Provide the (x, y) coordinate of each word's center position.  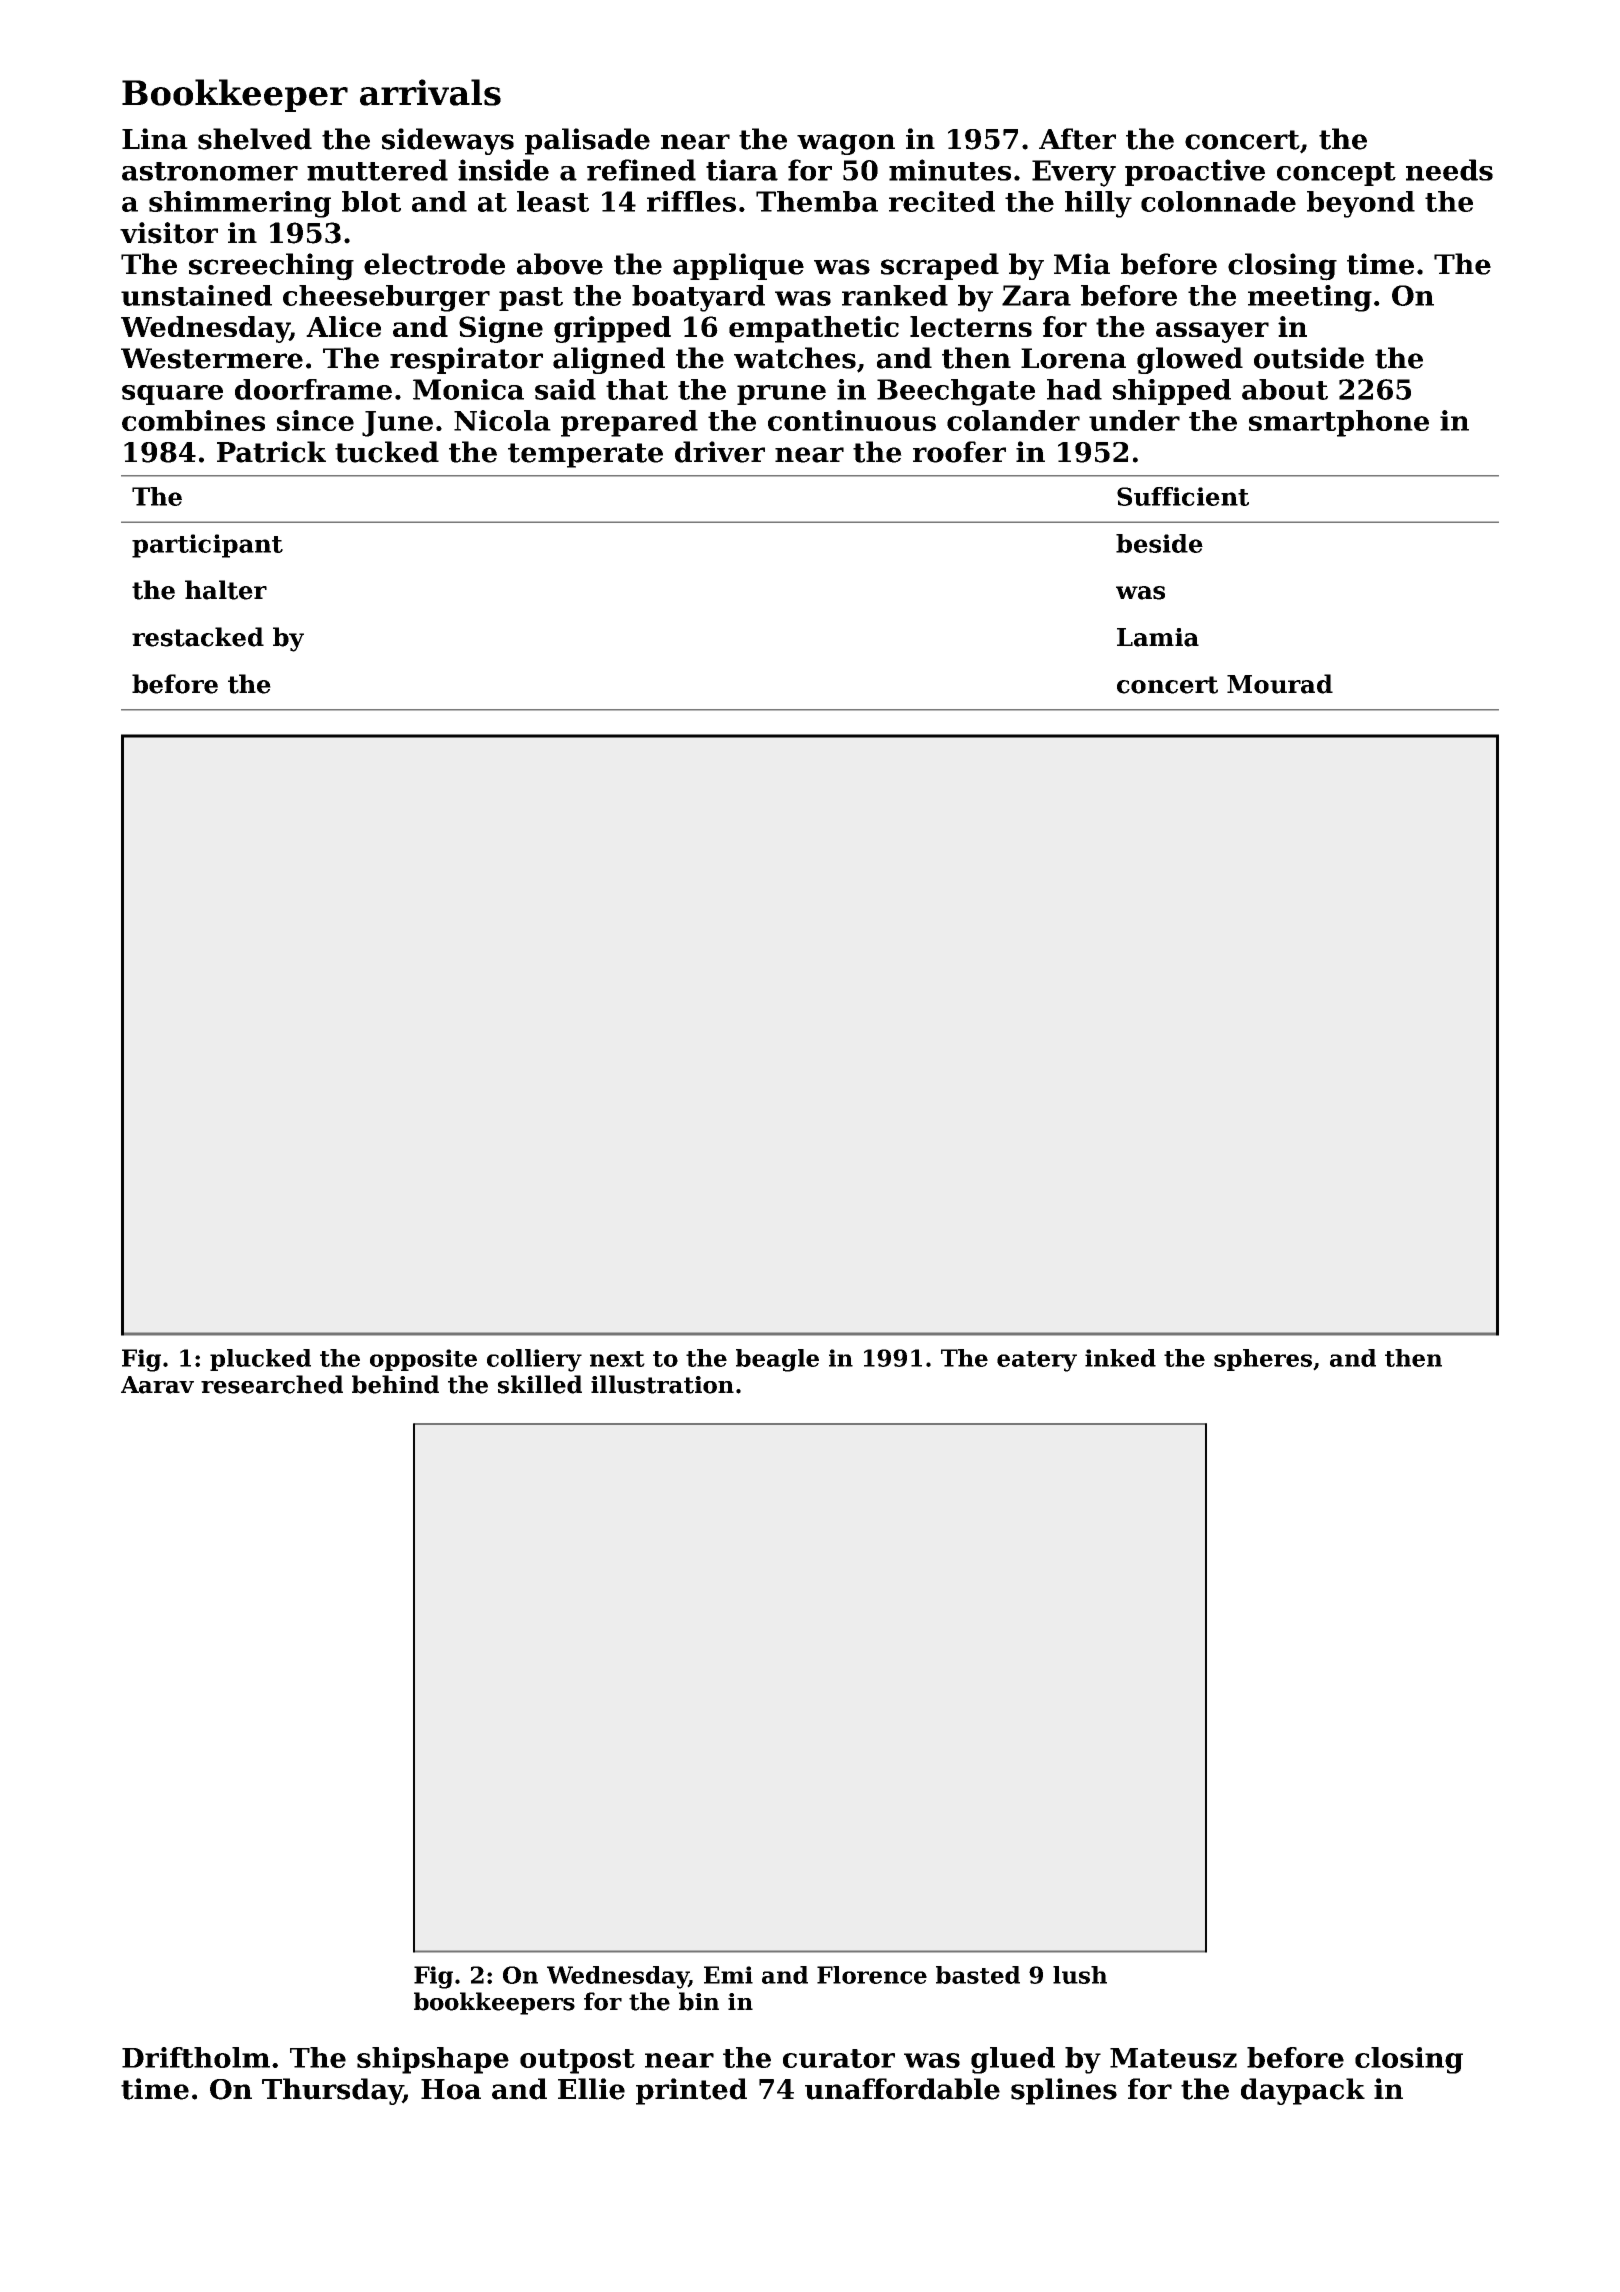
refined (641, 170)
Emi (728, 1975)
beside (1159, 543)
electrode (434, 264)
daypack (1303, 2091)
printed (691, 2091)
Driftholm (196, 2057)
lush (1080, 1975)
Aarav (157, 1385)
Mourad (1280, 684)
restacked (198, 637)
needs (1449, 170)
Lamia (1158, 637)
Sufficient (1183, 496)
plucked (260, 1360)
